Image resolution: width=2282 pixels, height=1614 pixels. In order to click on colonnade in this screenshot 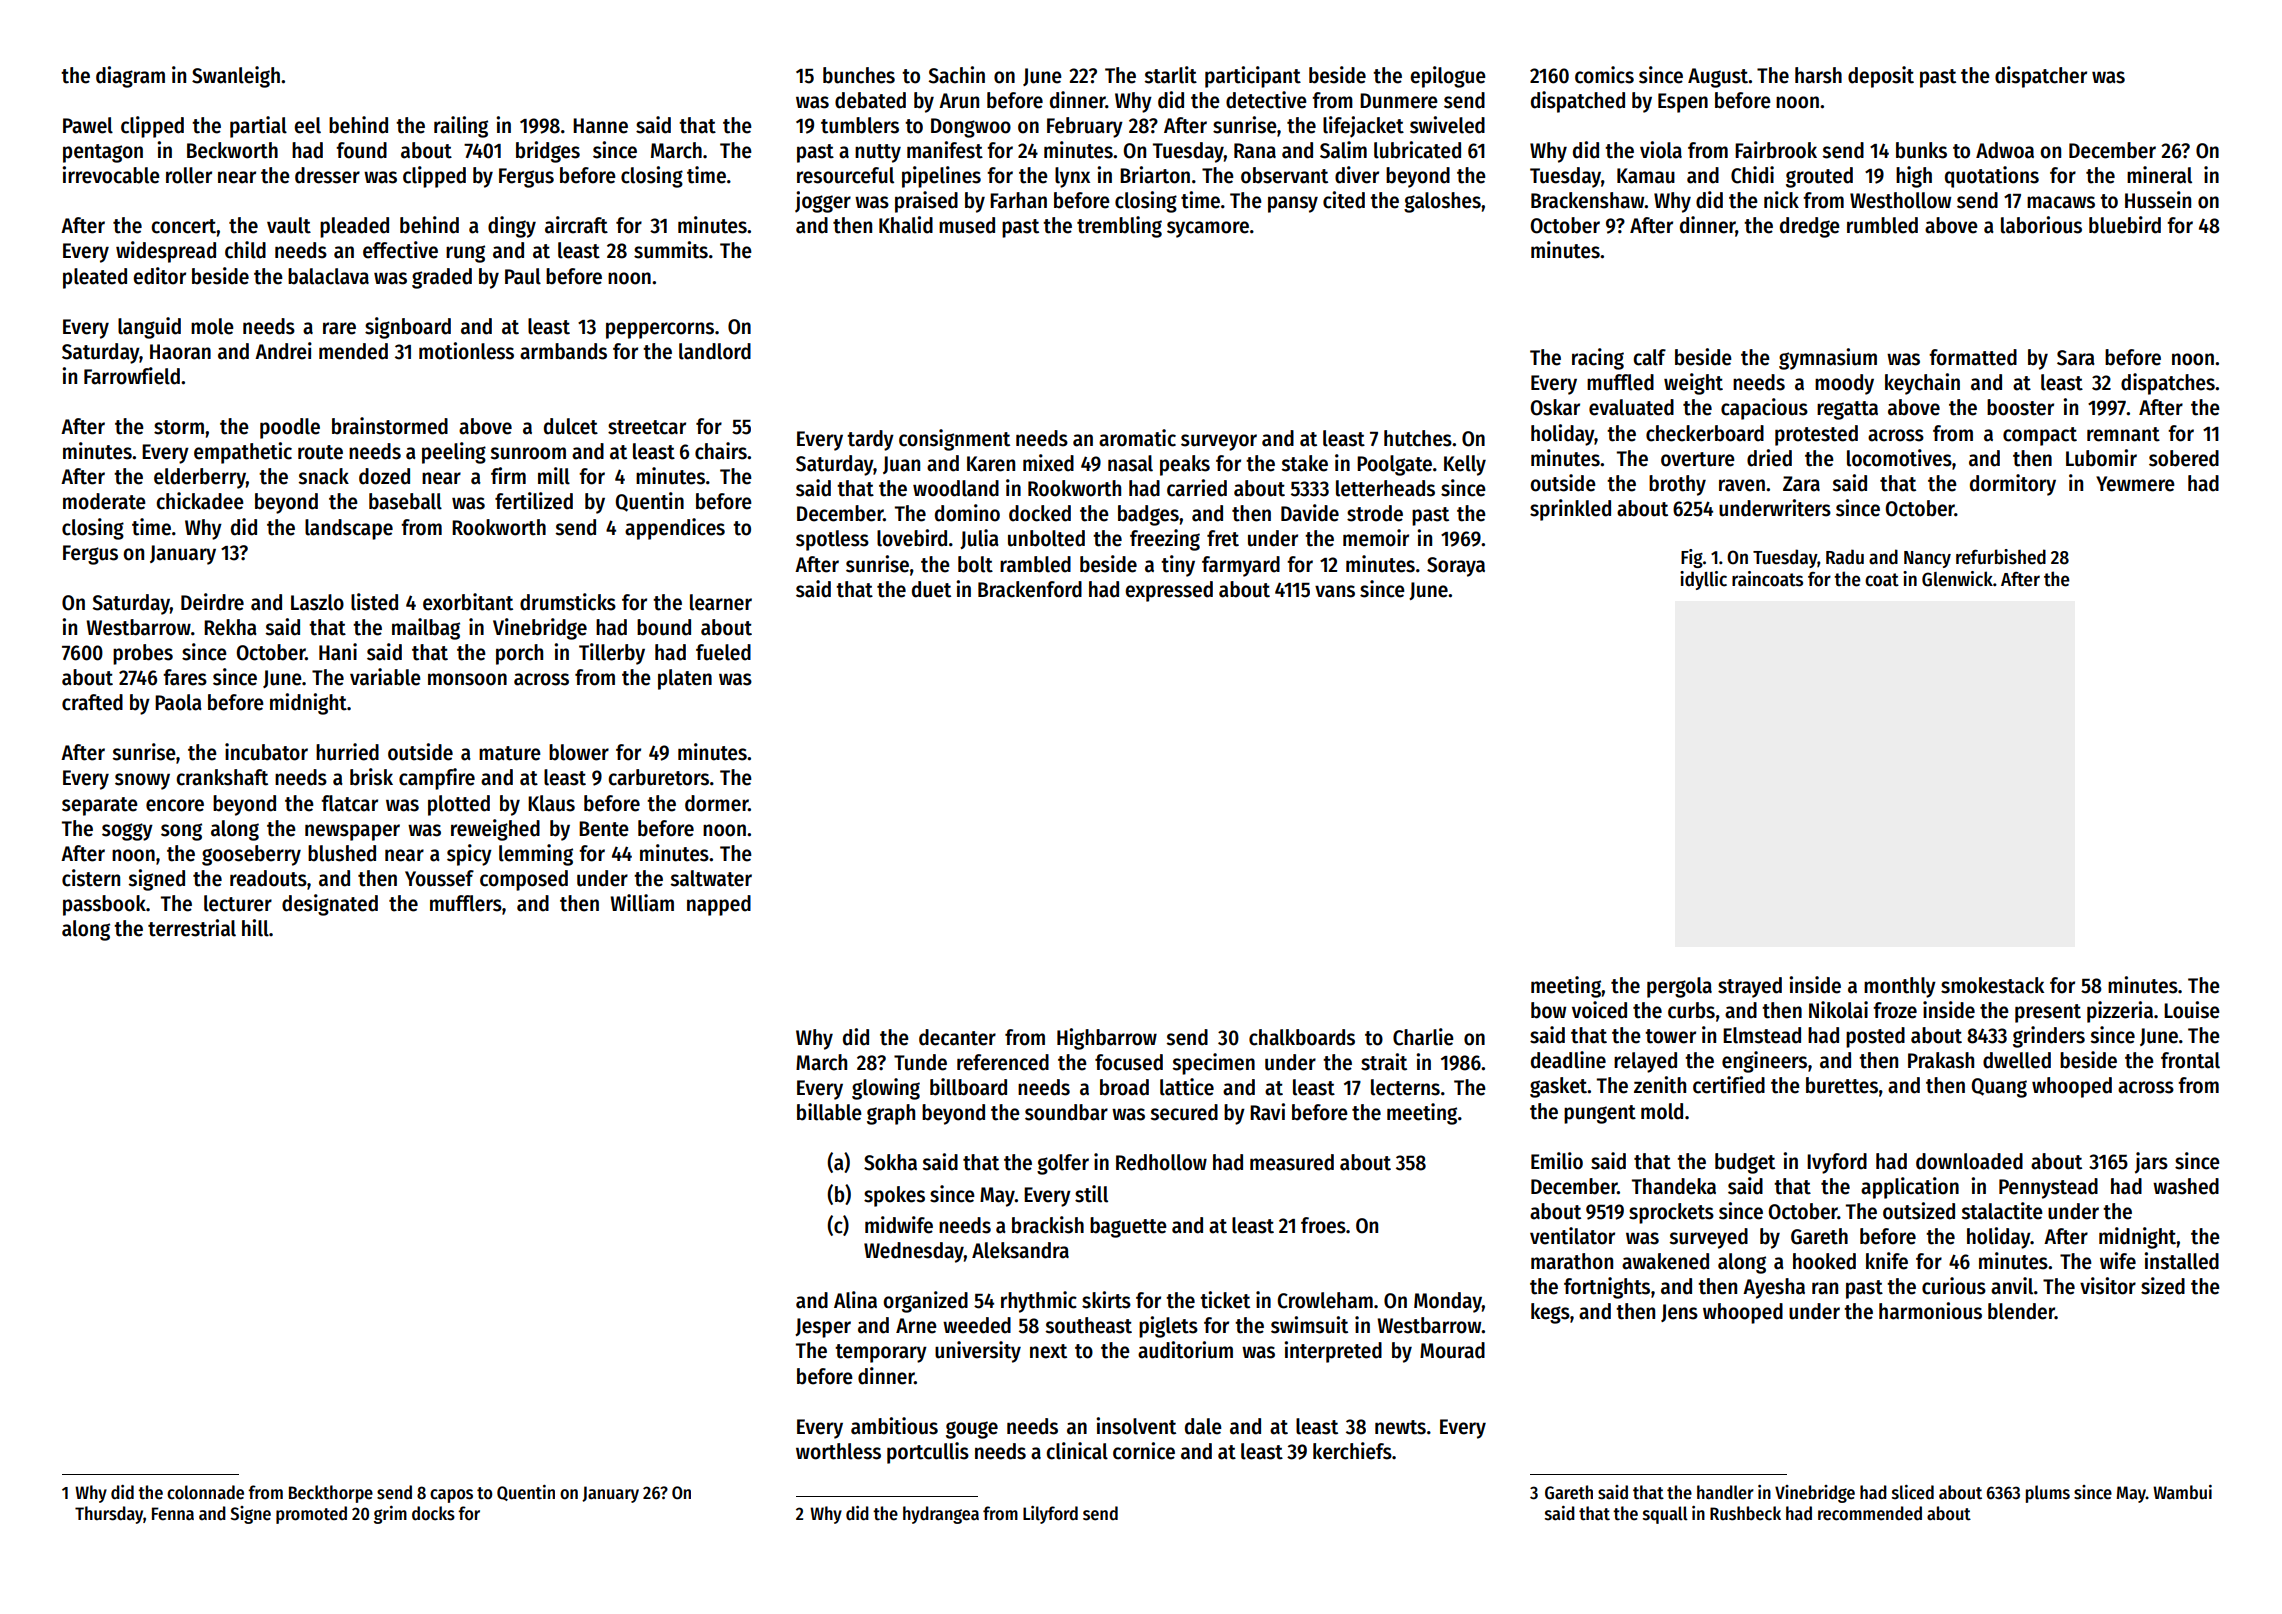, I will do `click(205, 1492)`.
